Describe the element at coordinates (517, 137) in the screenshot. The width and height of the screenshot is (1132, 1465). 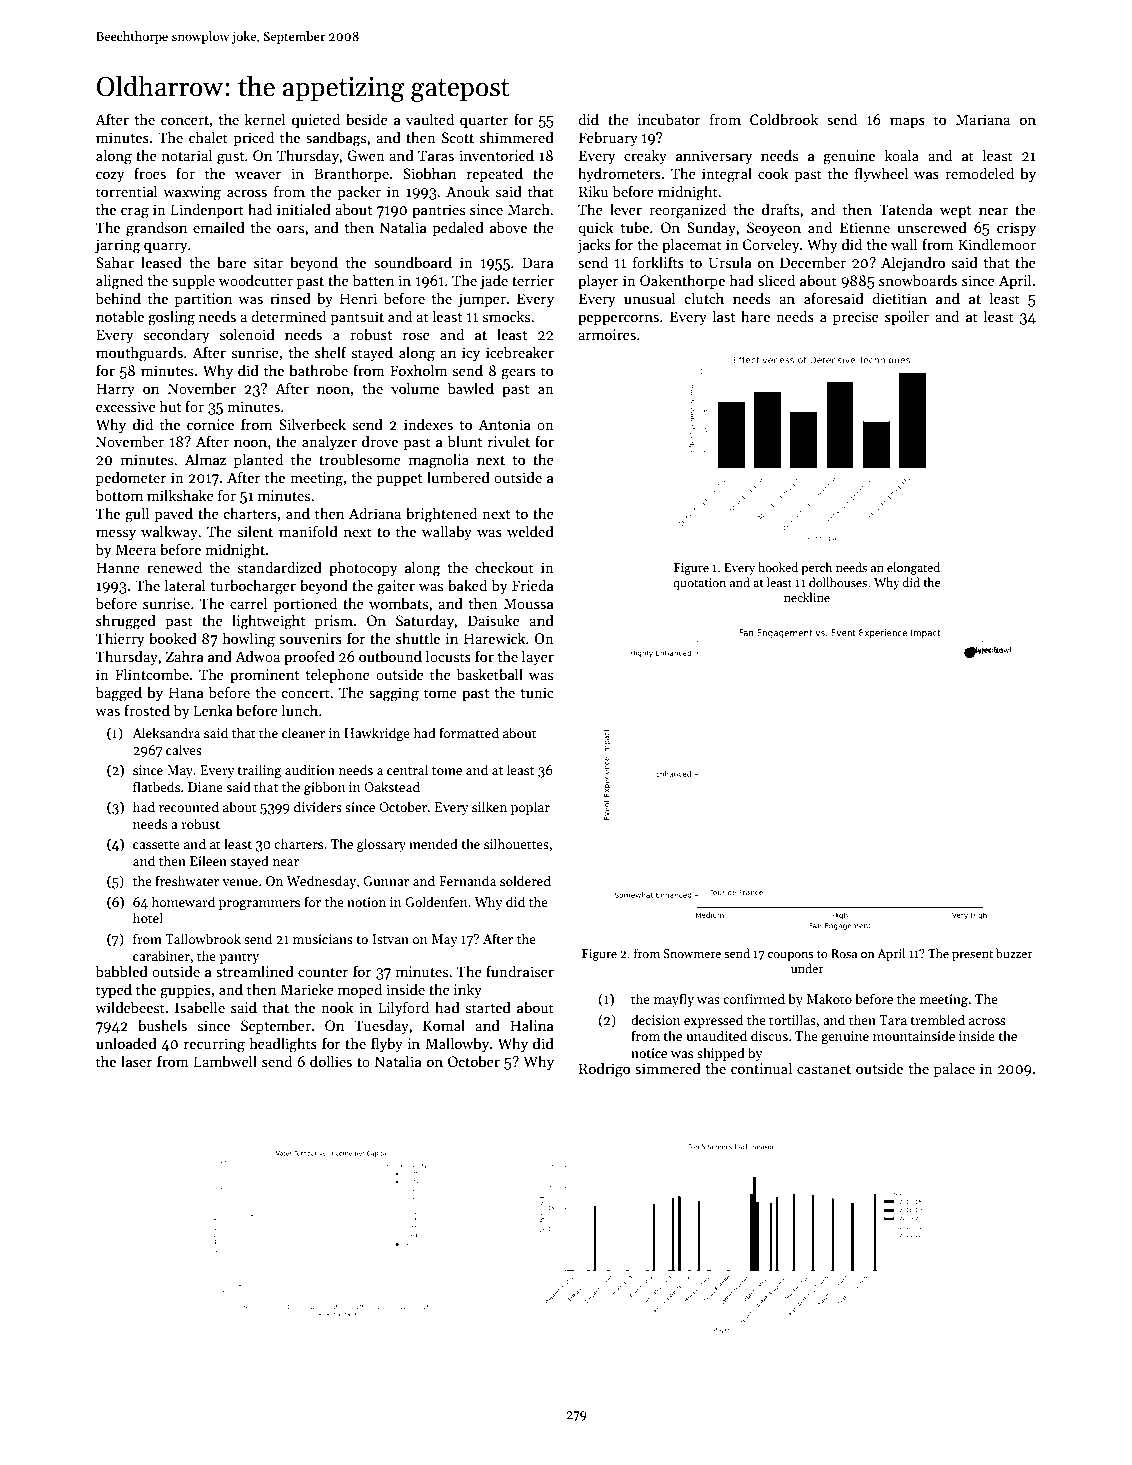
I see `shimmered` at that location.
